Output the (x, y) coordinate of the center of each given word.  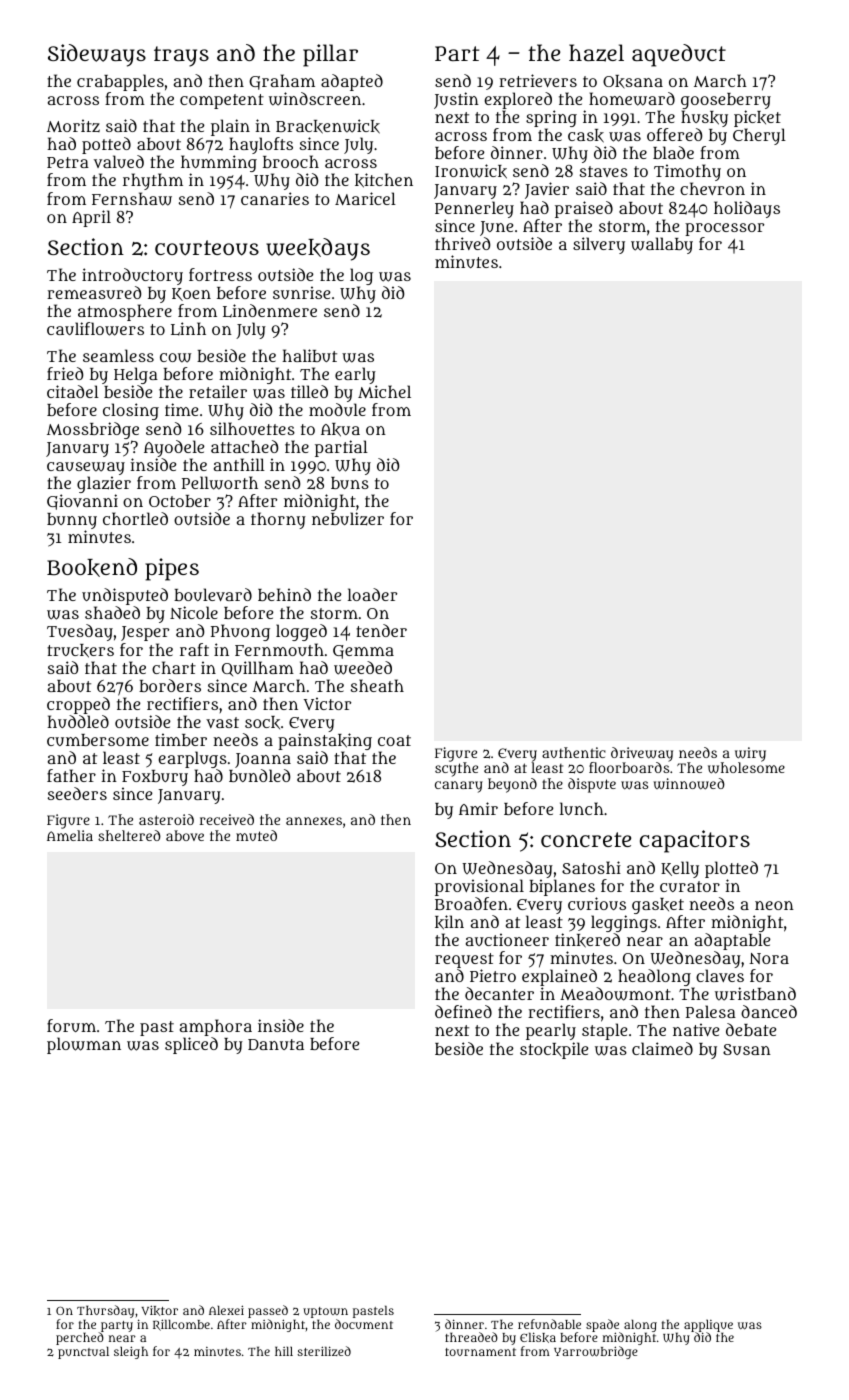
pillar (330, 55)
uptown (325, 1312)
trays (181, 56)
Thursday (105, 1311)
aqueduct (679, 55)
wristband (755, 994)
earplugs (192, 759)
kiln (449, 922)
